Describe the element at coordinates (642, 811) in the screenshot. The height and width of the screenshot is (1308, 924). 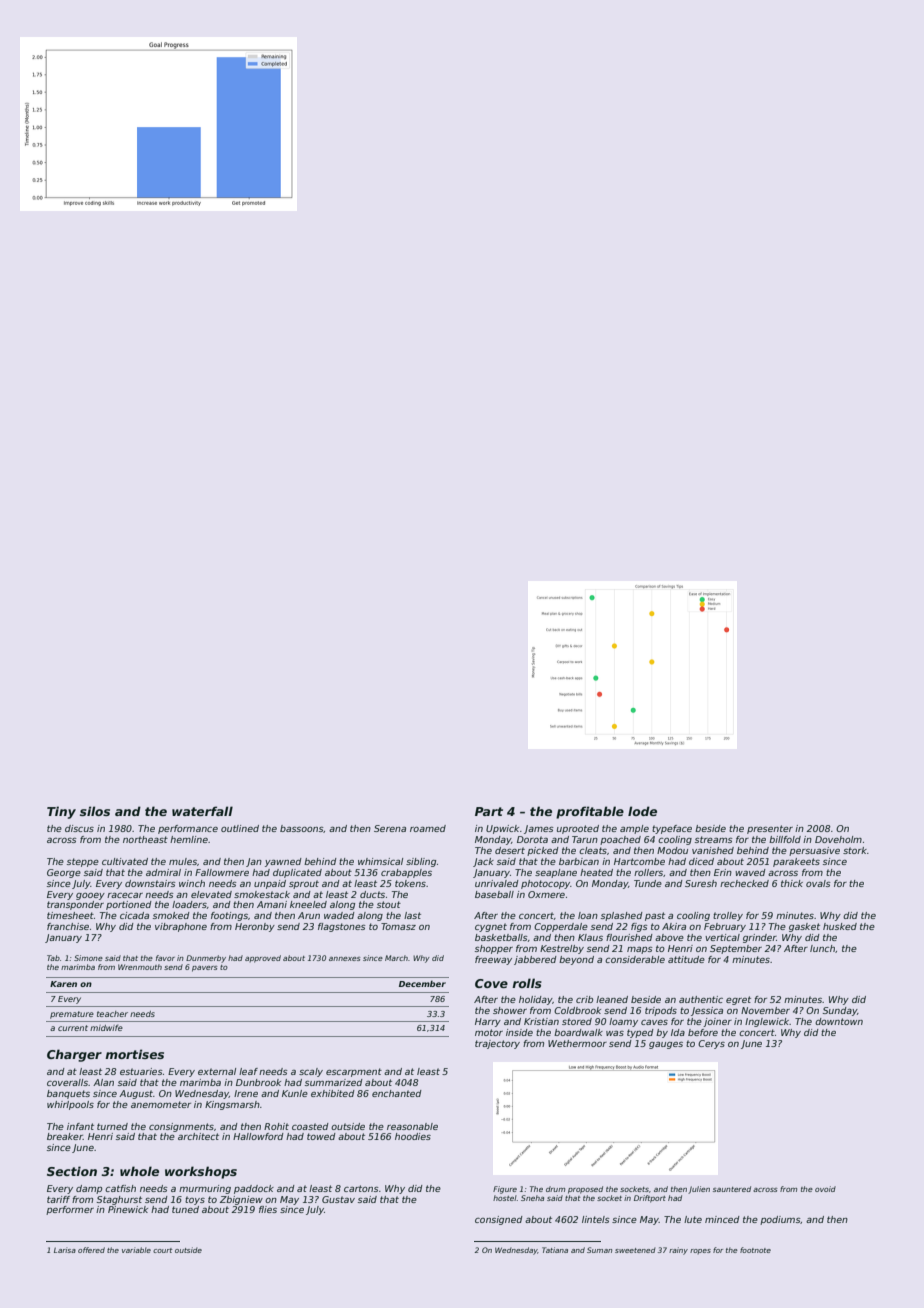
I see `lode` at that location.
